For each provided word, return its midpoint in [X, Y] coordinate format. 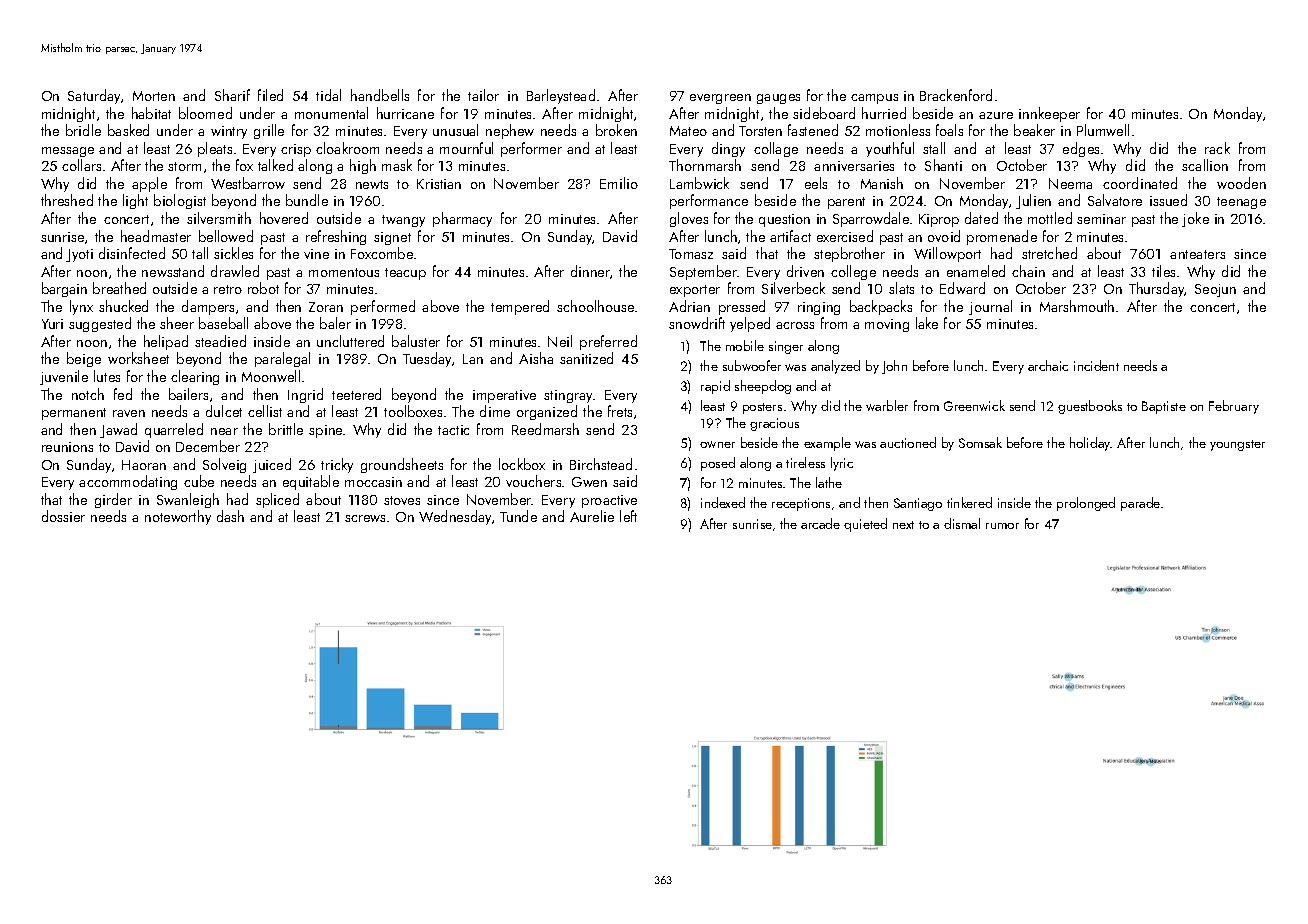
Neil [560, 341]
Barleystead [561, 96]
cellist [265, 411]
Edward [962, 288]
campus [874, 99]
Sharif [232, 95]
